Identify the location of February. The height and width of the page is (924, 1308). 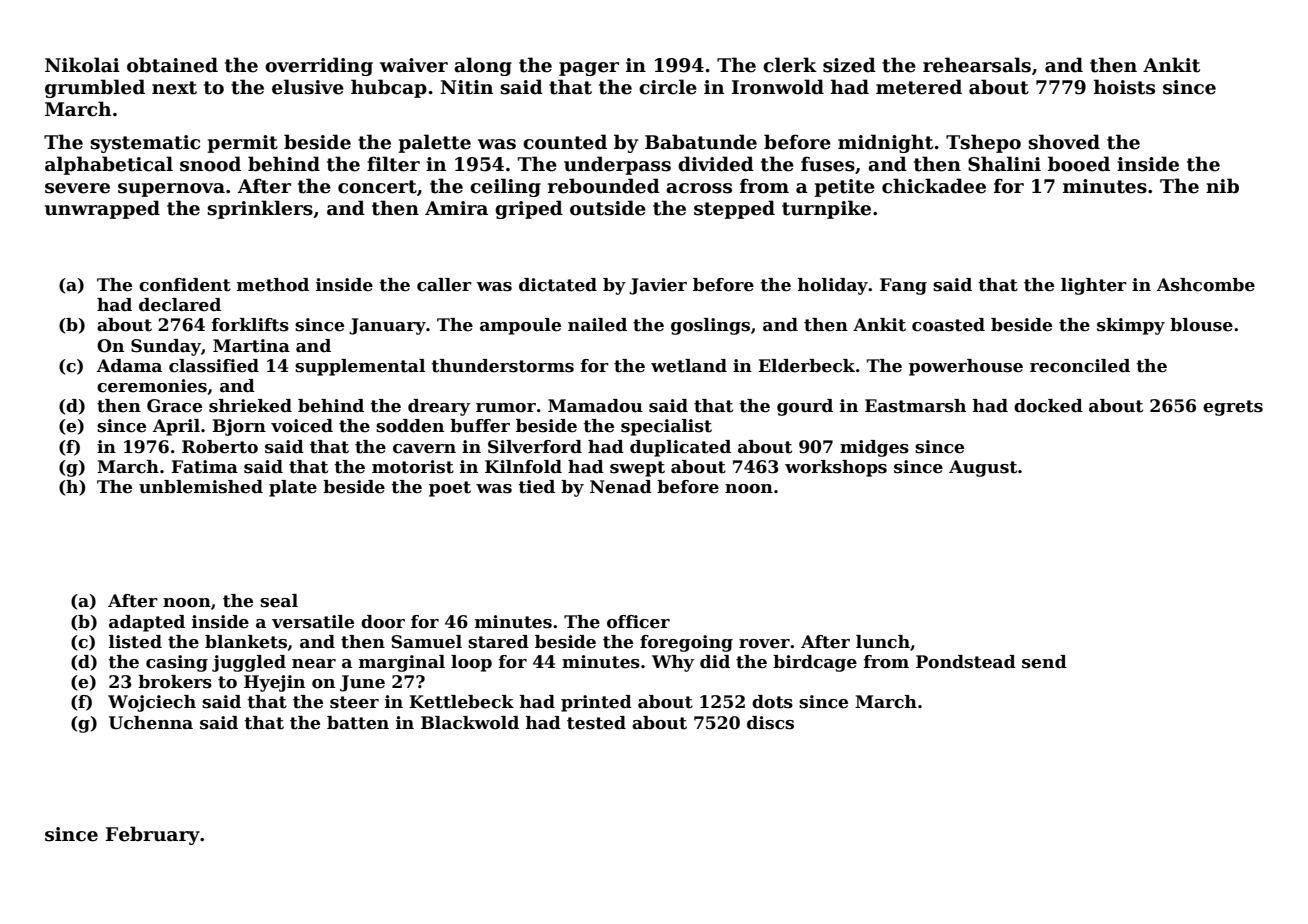
(153, 835).
